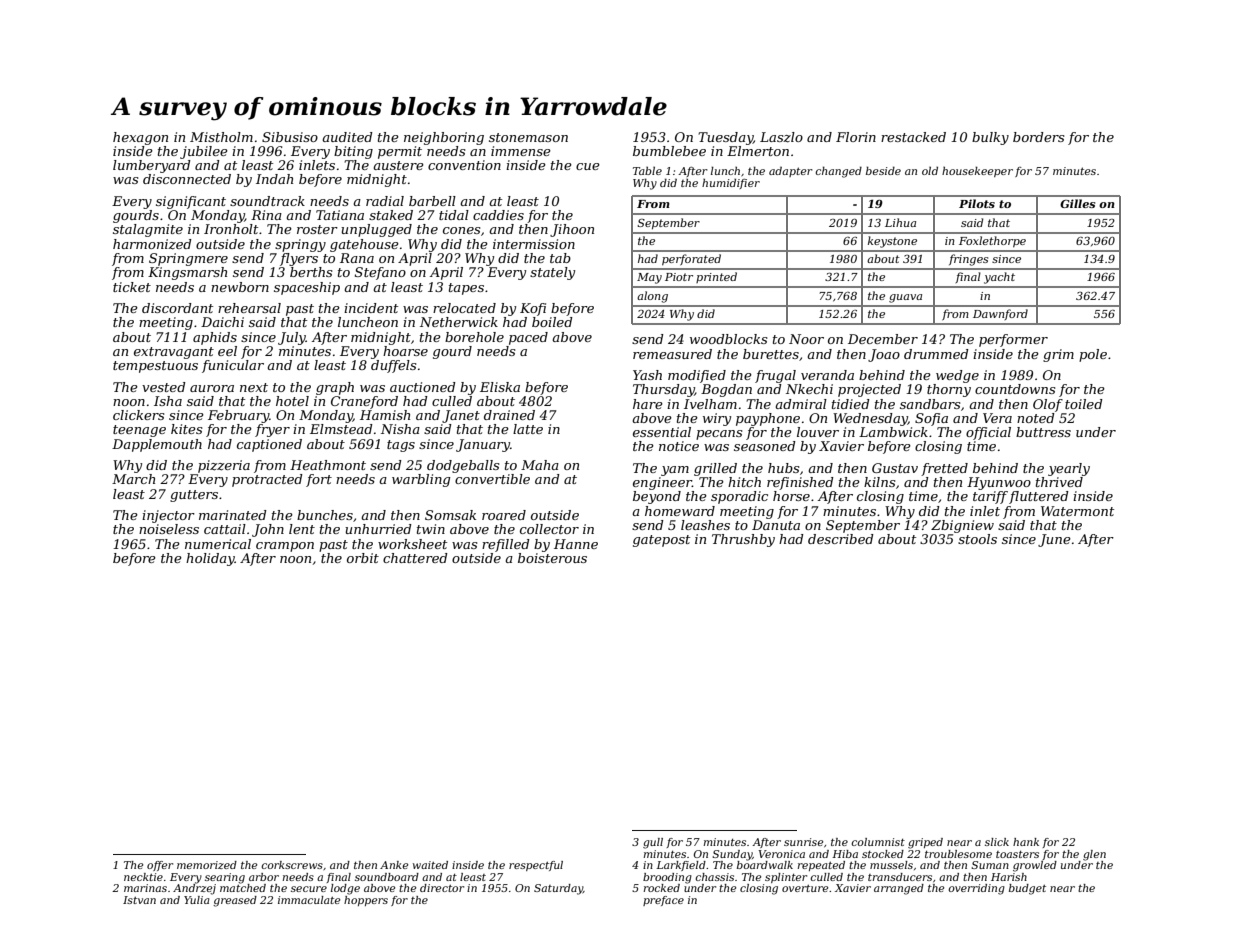 The height and width of the page is (952, 1233). Describe the element at coordinates (725, 138) in the page. I see `Tuesday` at that location.
